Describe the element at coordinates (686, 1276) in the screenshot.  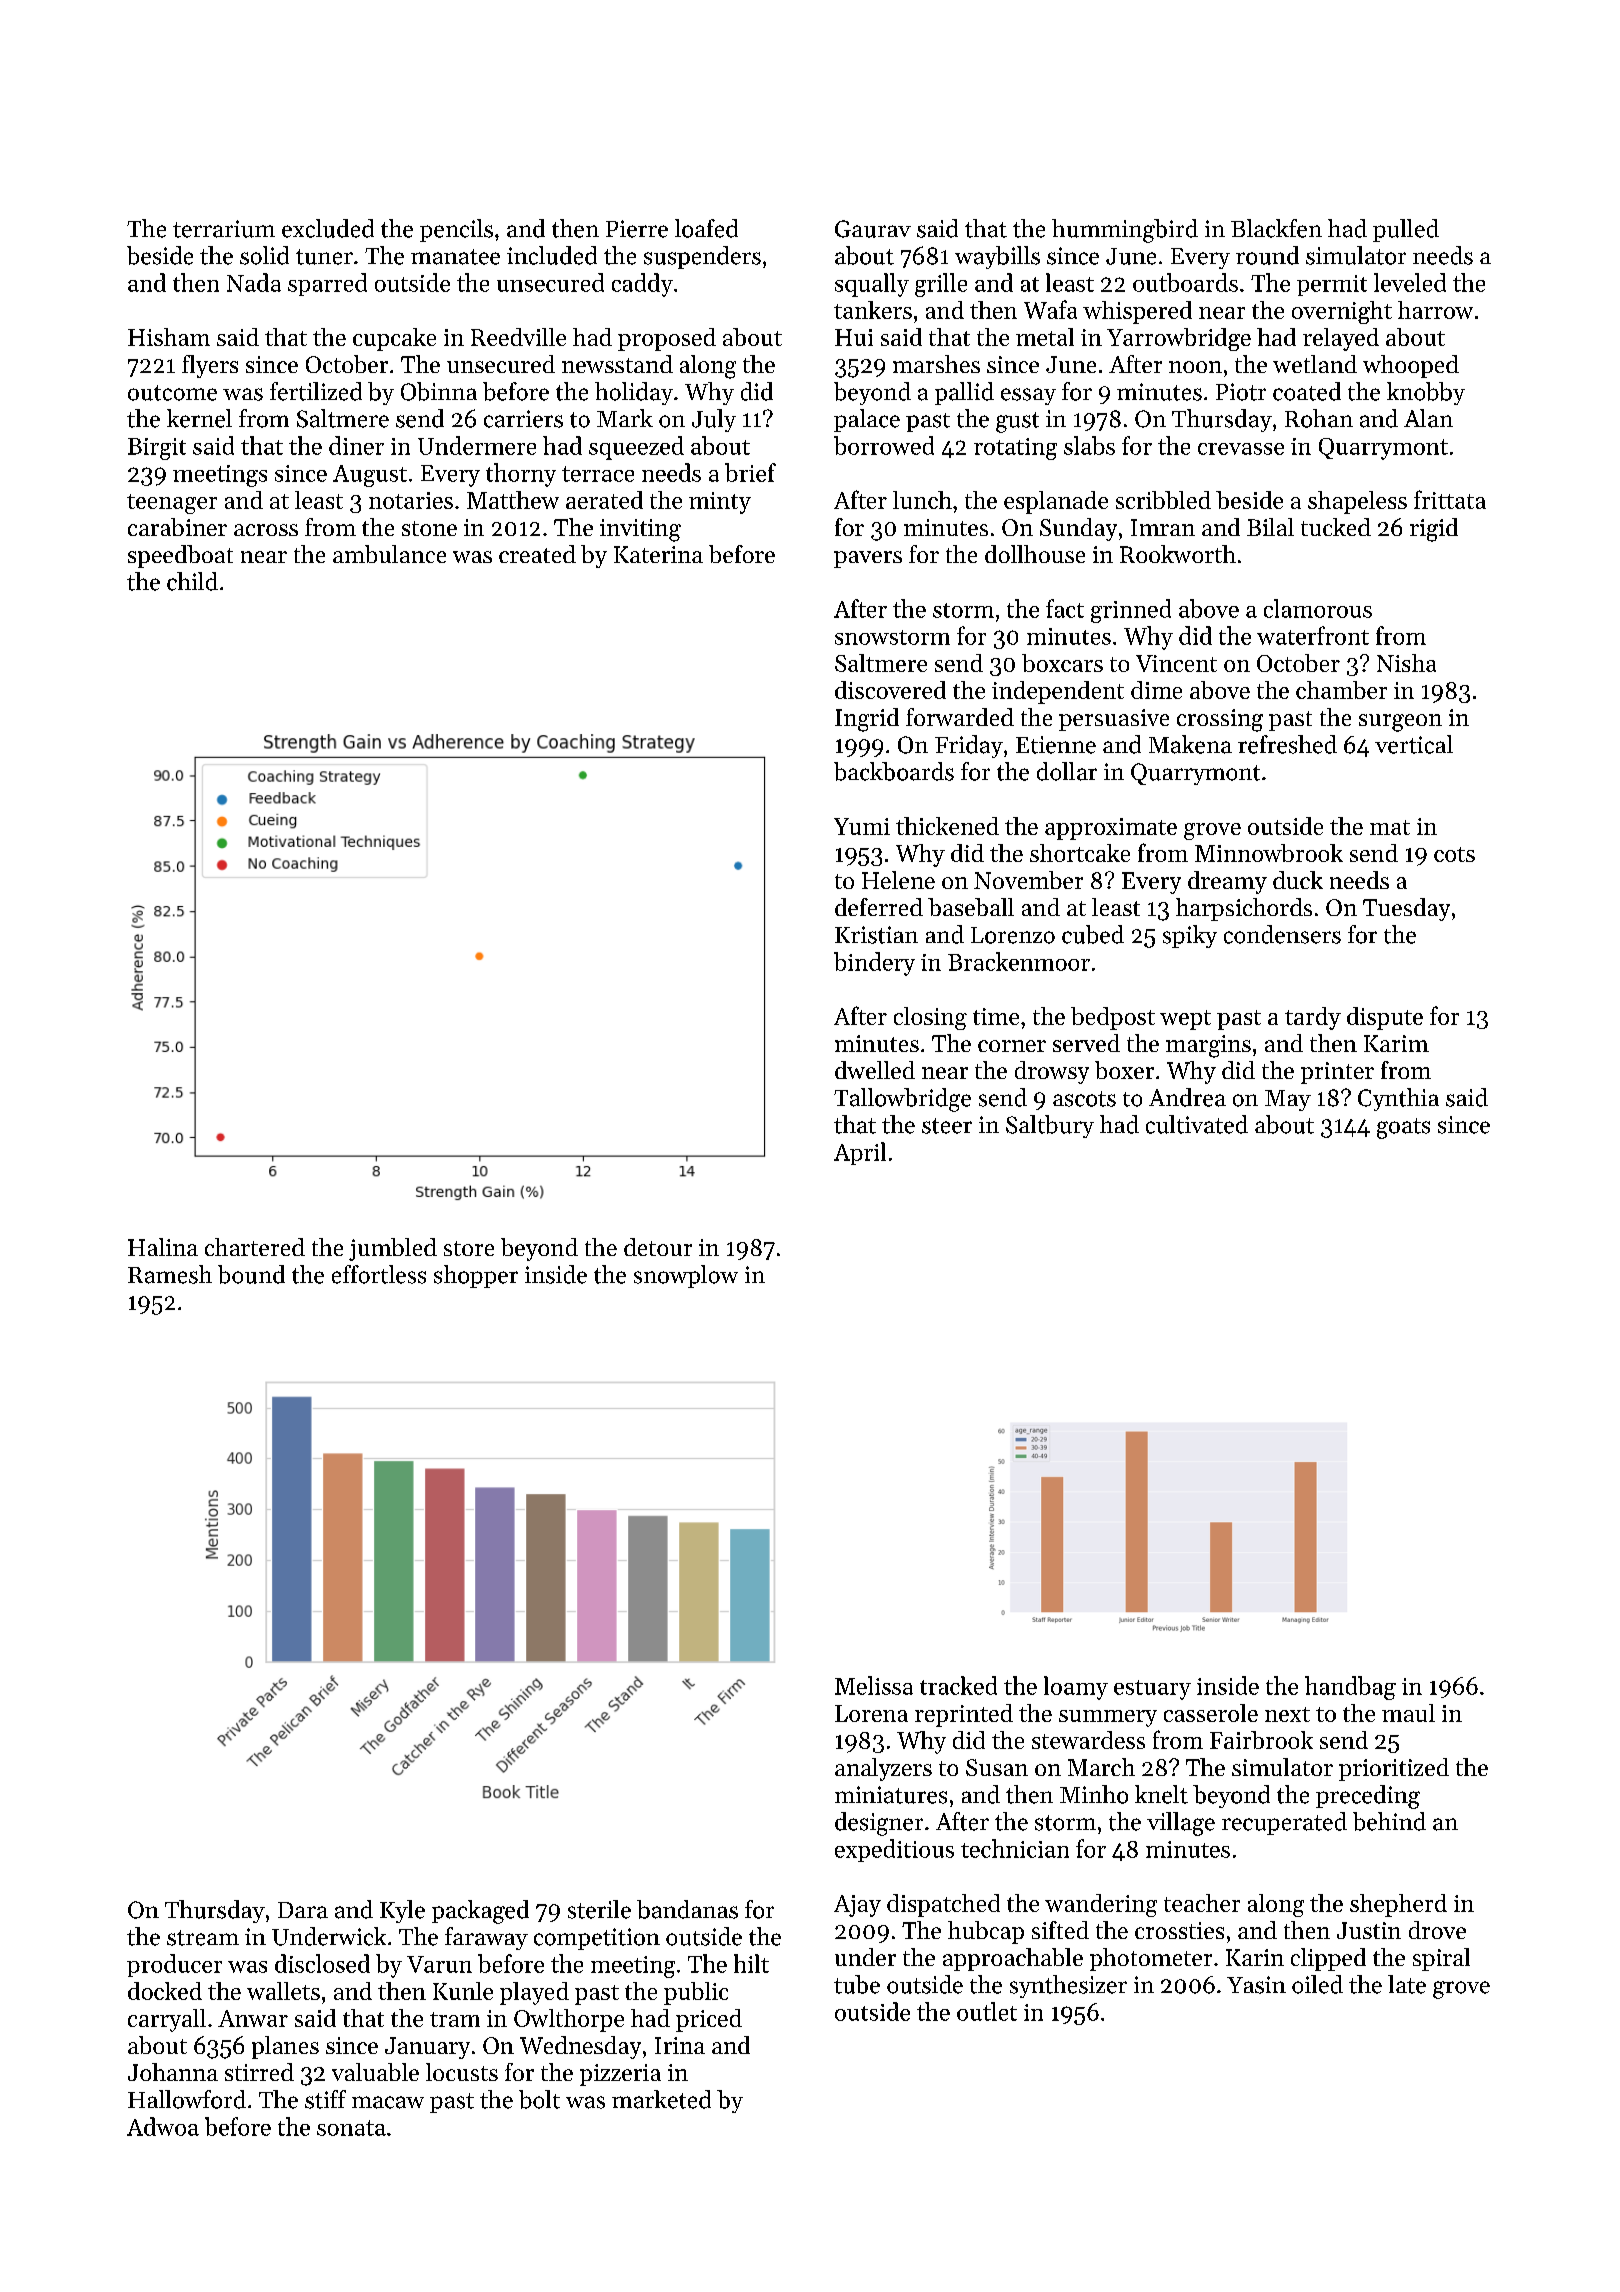
I see `snowplow` at that location.
